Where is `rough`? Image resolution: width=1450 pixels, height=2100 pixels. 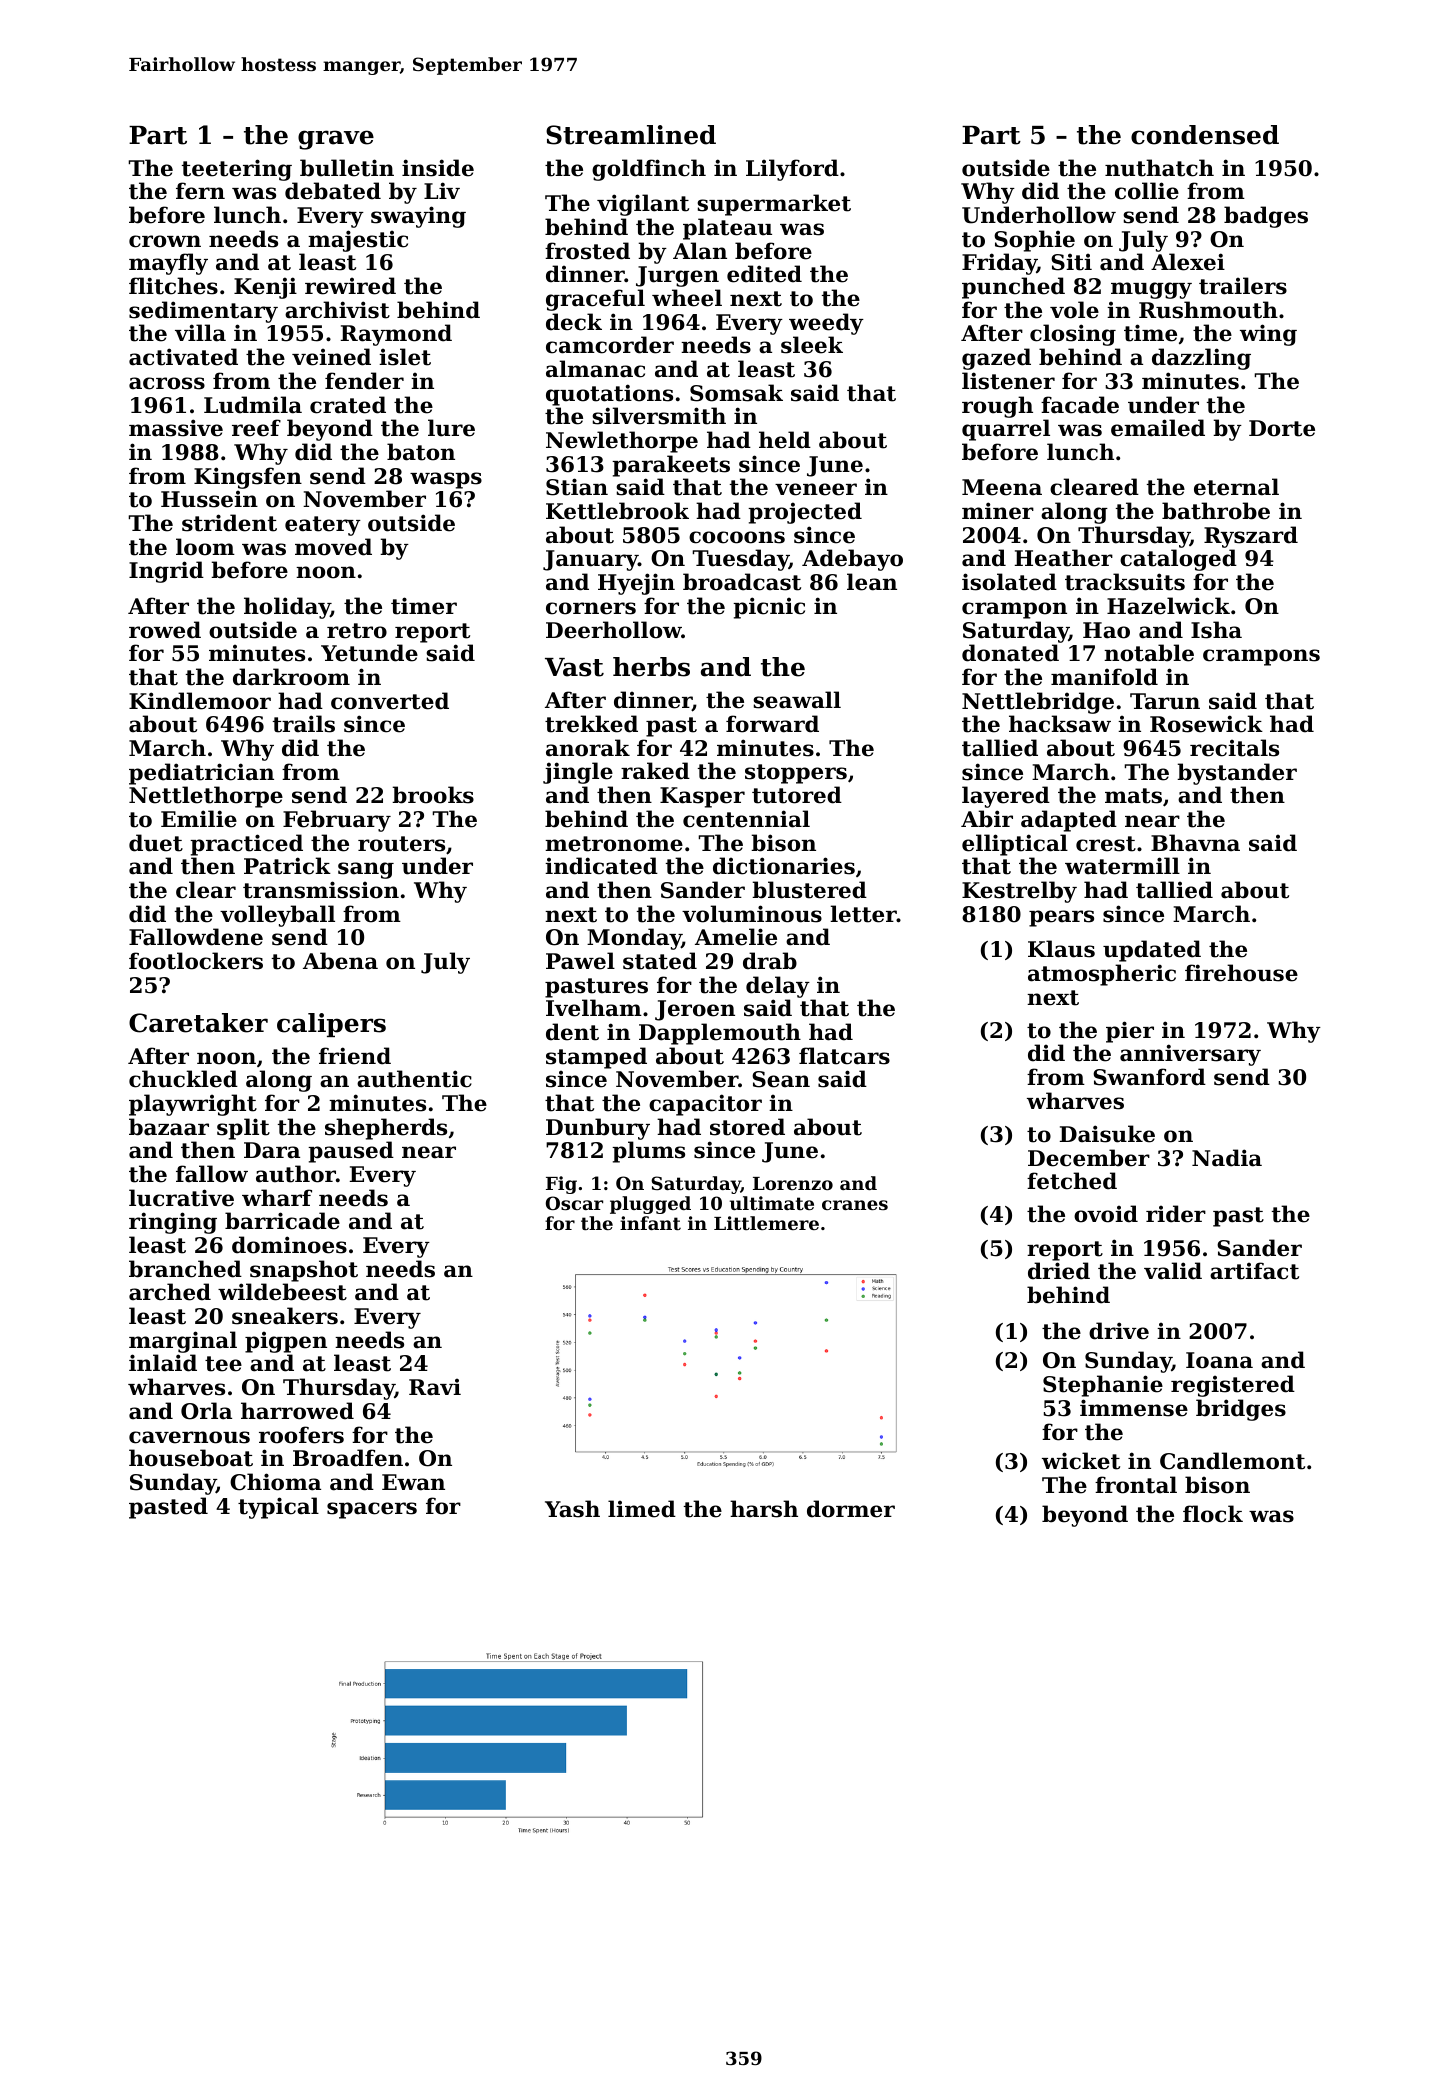 rough is located at coordinates (997, 407).
